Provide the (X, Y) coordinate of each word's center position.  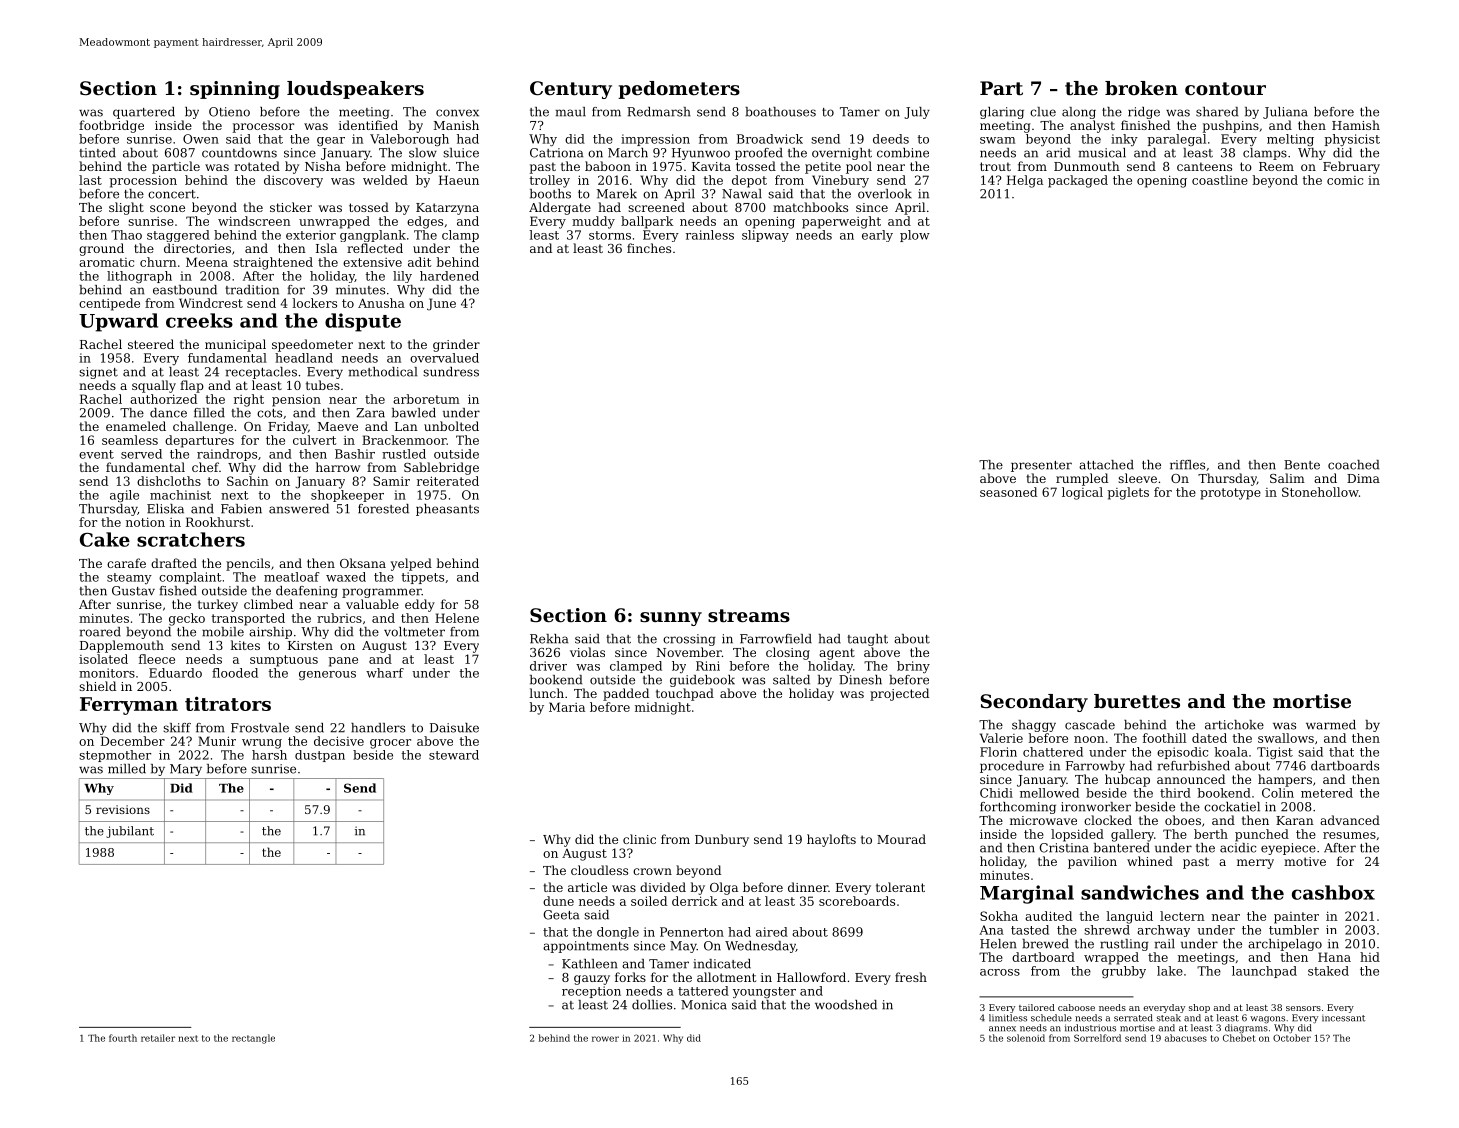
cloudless (599, 870)
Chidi (996, 793)
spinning (235, 90)
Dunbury (722, 840)
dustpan (320, 756)
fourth (123, 1038)
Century (571, 90)
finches (649, 248)
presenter (1041, 466)
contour (1225, 89)
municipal (235, 345)
